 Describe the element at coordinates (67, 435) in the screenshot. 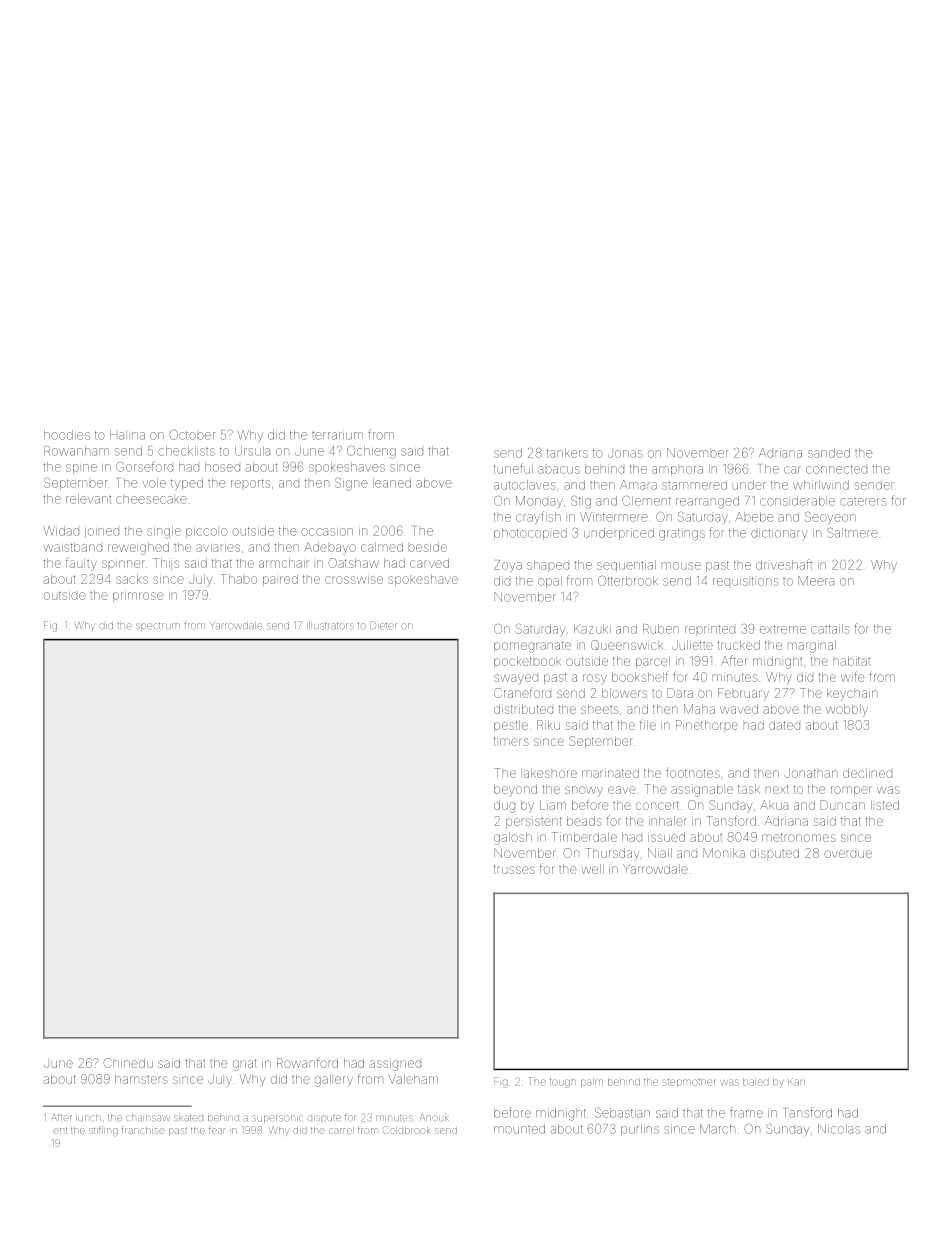

I see `hoodies` at that location.
